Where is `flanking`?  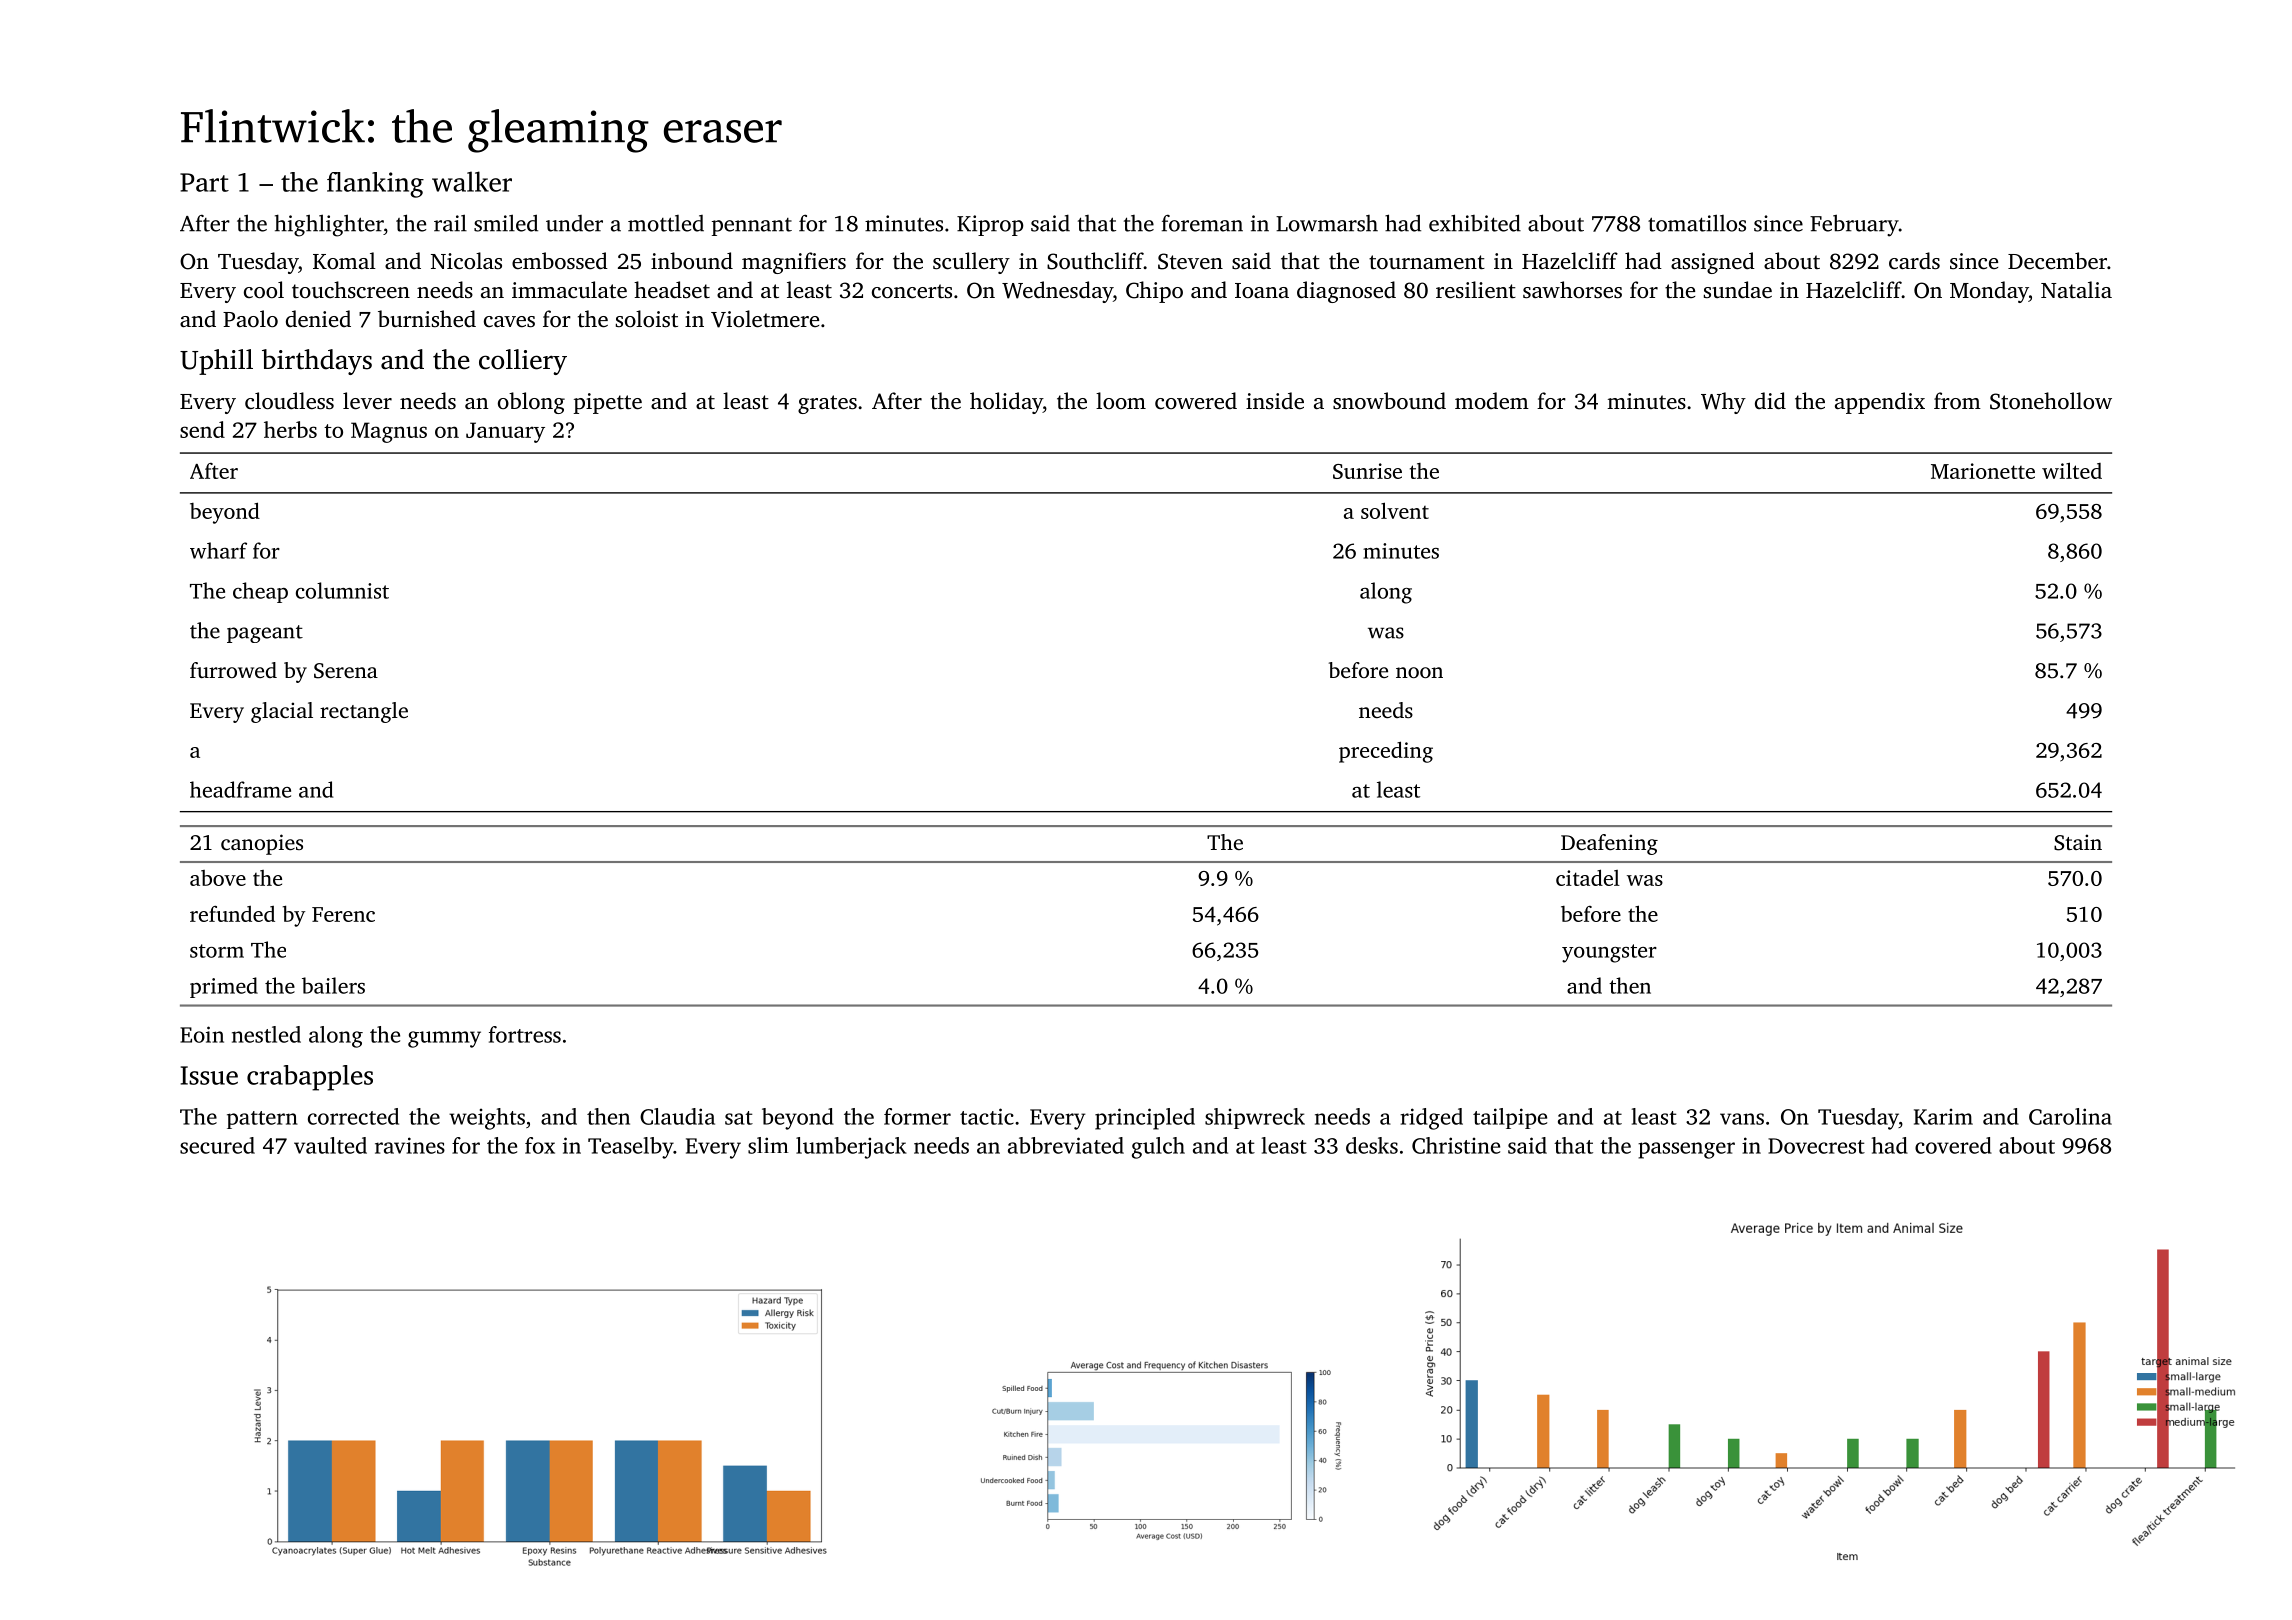
flanking is located at coordinates (375, 185).
